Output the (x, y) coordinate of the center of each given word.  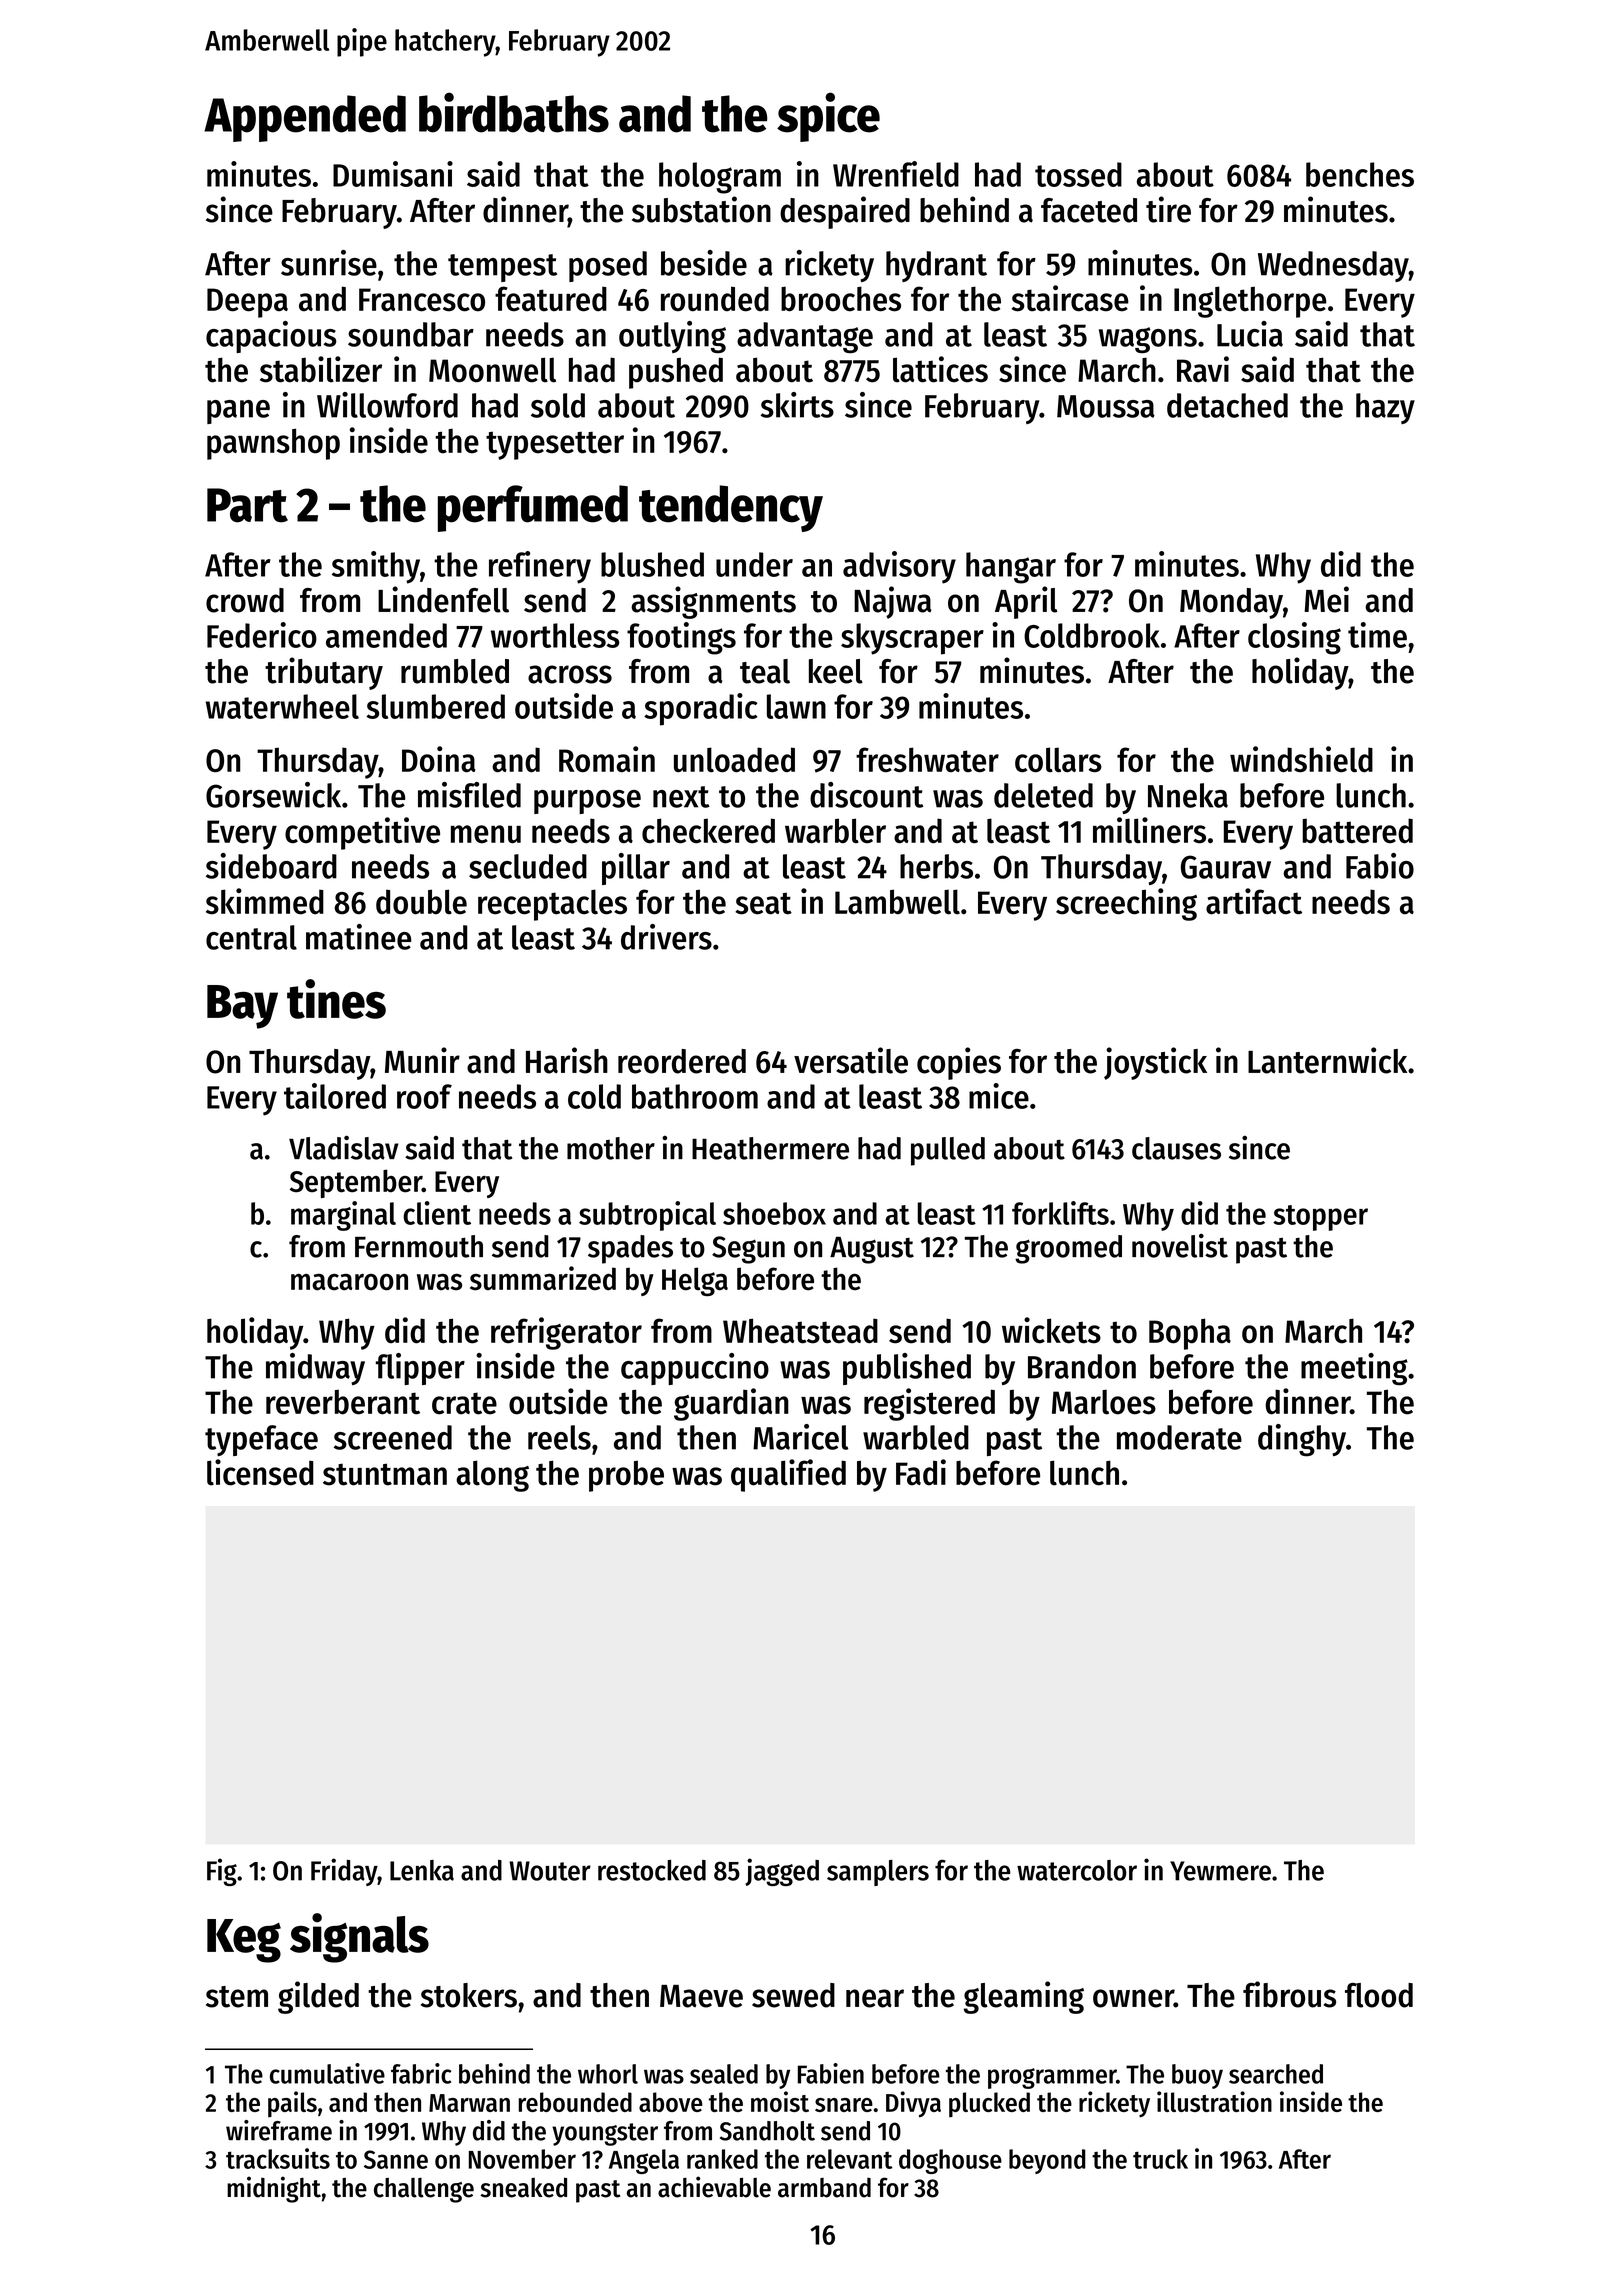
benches (1360, 174)
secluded (528, 866)
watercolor (1077, 1870)
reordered (682, 1061)
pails (292, 2104)
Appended (305, 118)
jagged (782, 1872)
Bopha (1190, 1334)
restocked (652, 1870)
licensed (260, 1472)
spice (828, 117)
